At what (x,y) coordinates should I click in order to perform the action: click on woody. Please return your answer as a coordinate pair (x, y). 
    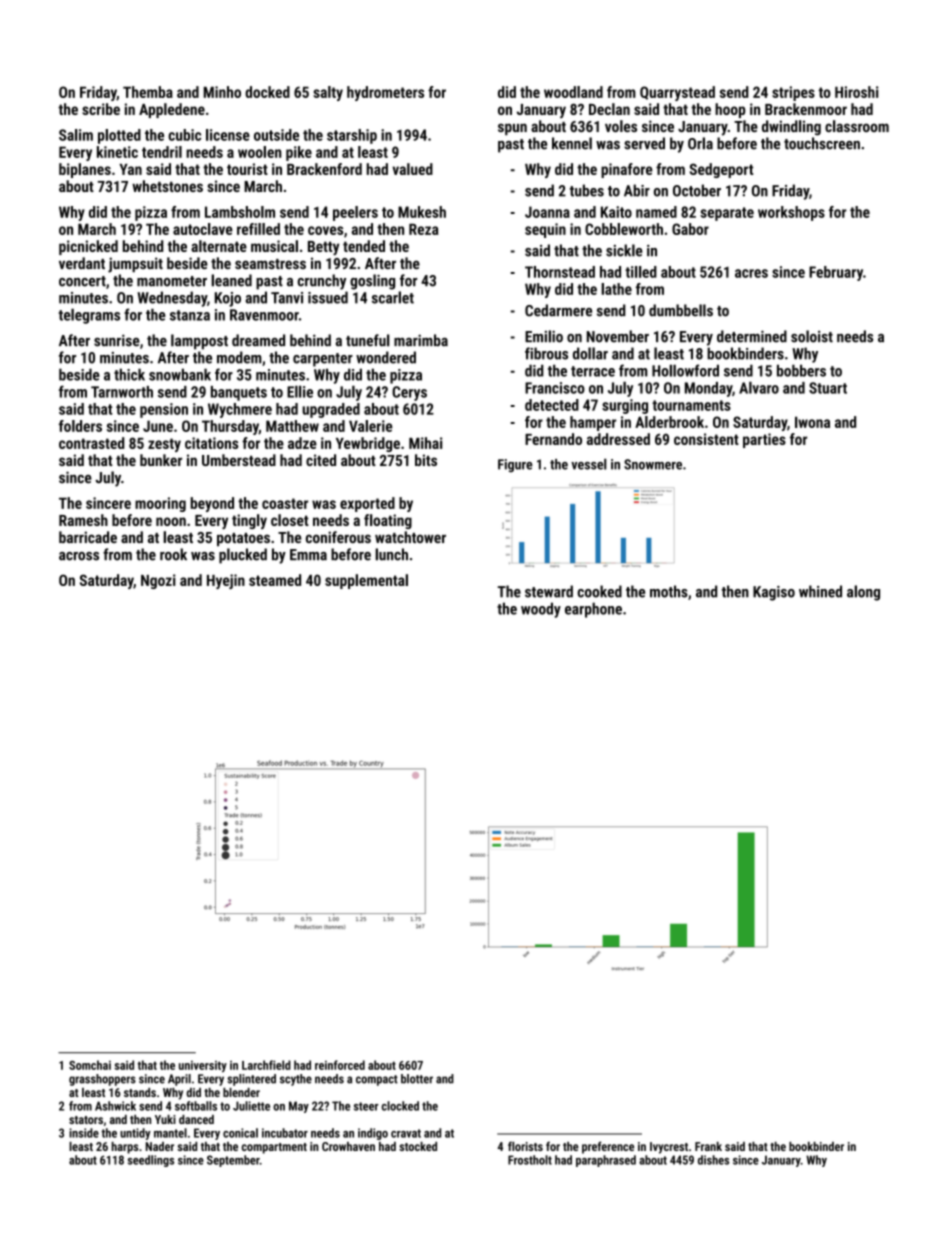
    Looking at the image, I should click on (541, 610).
